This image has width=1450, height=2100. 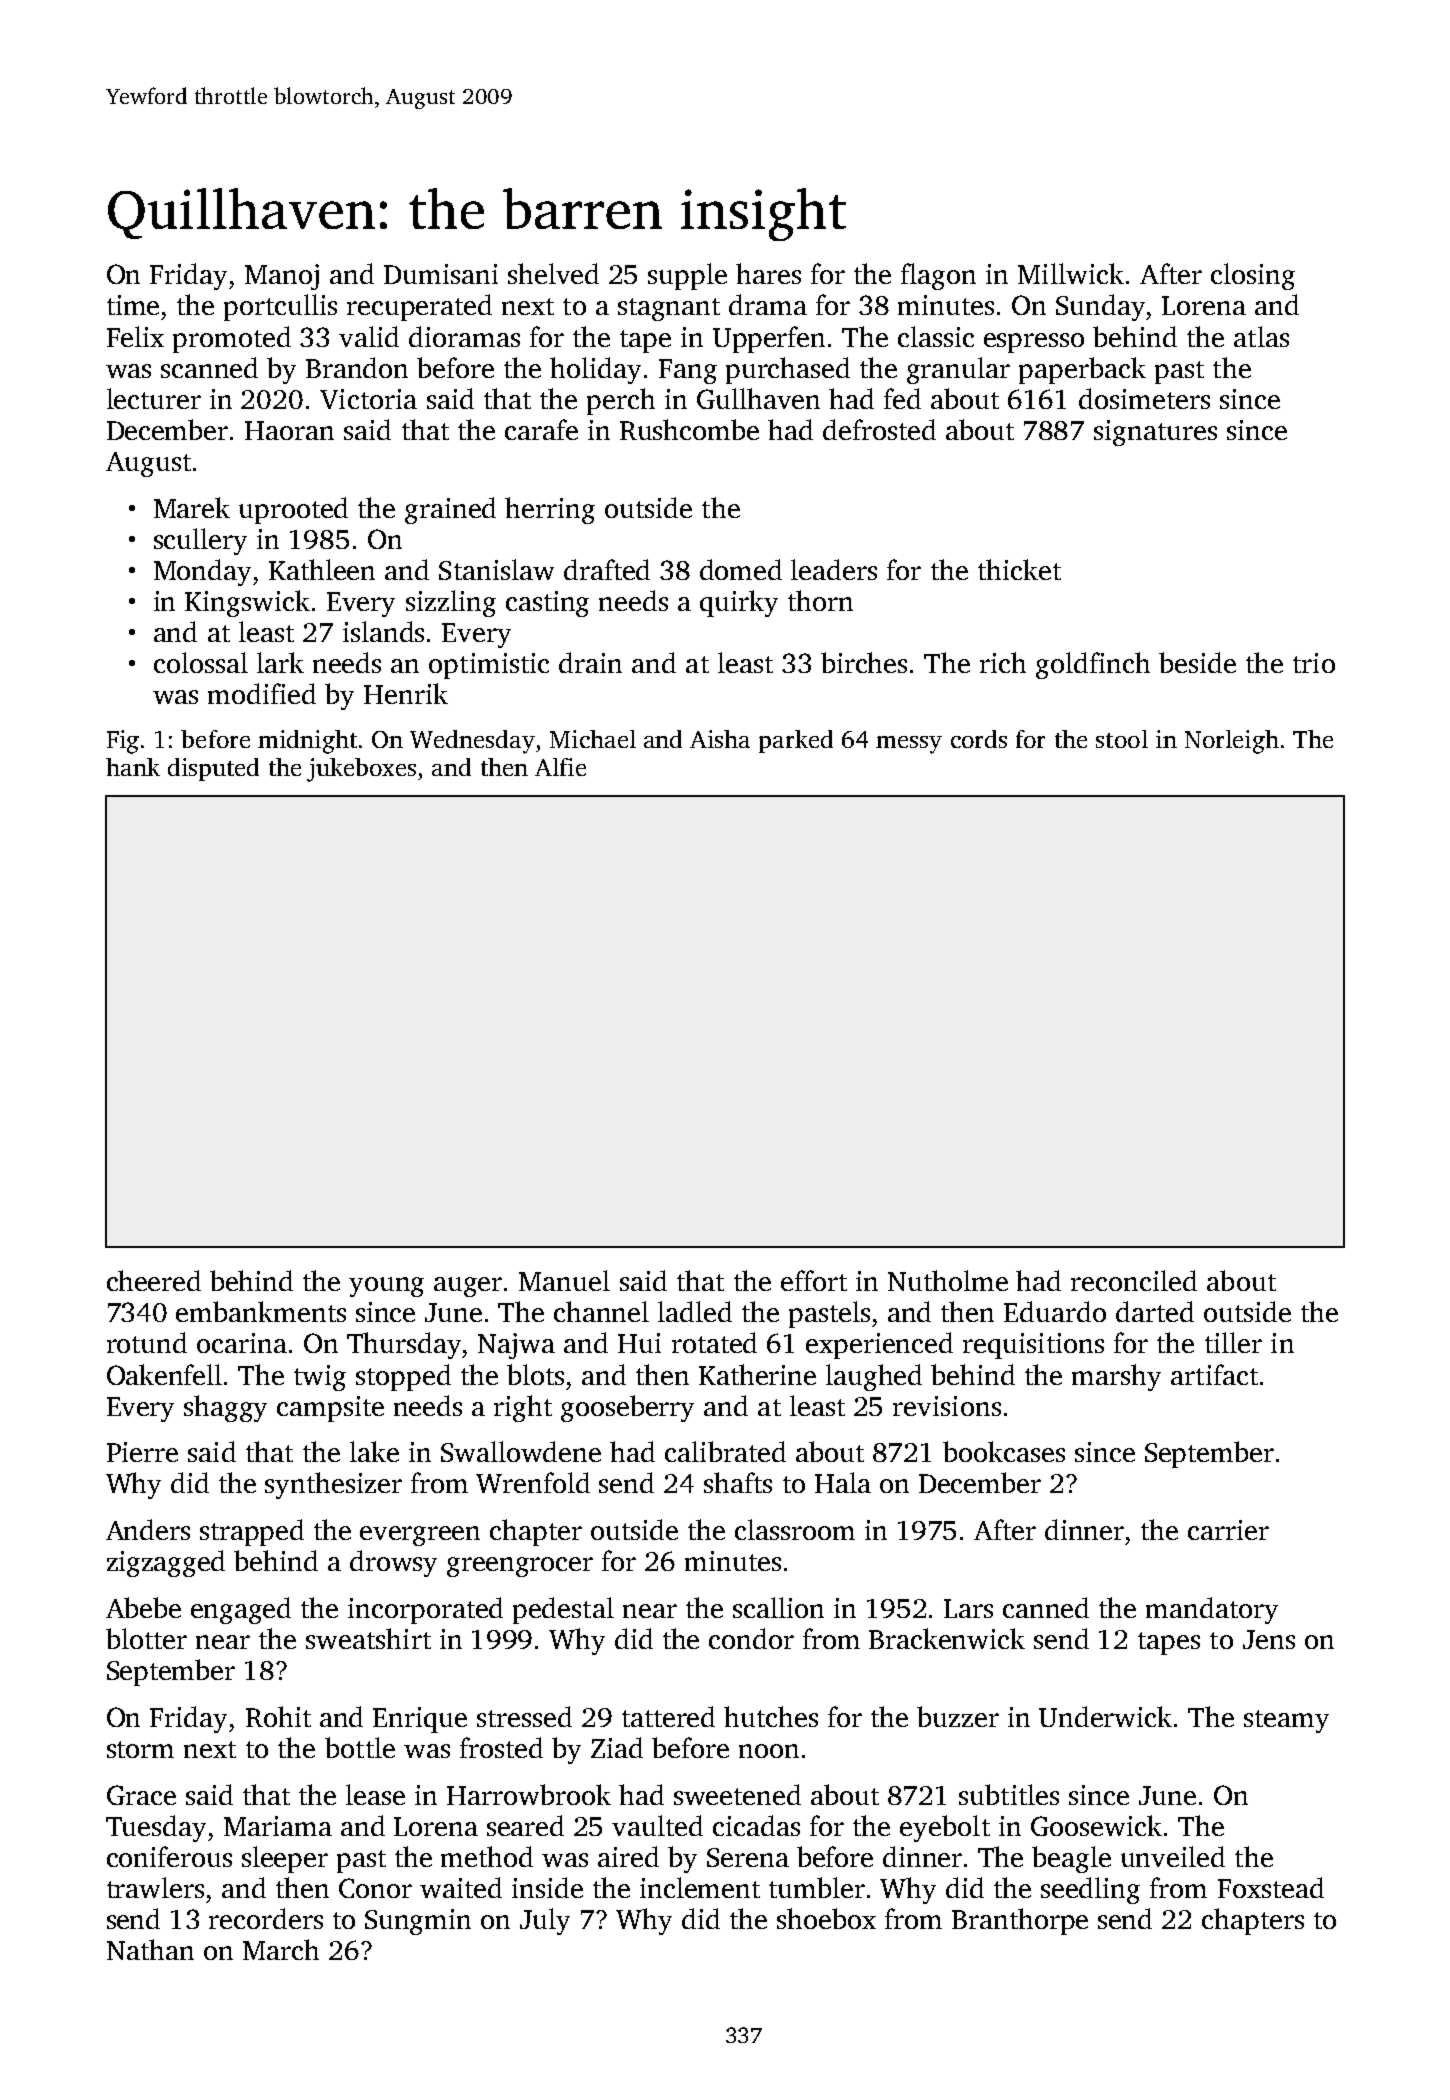 What do you see at coordinates (564, 1280) in the image?
I see `Manuel` at bounding box center [564, 1280].
